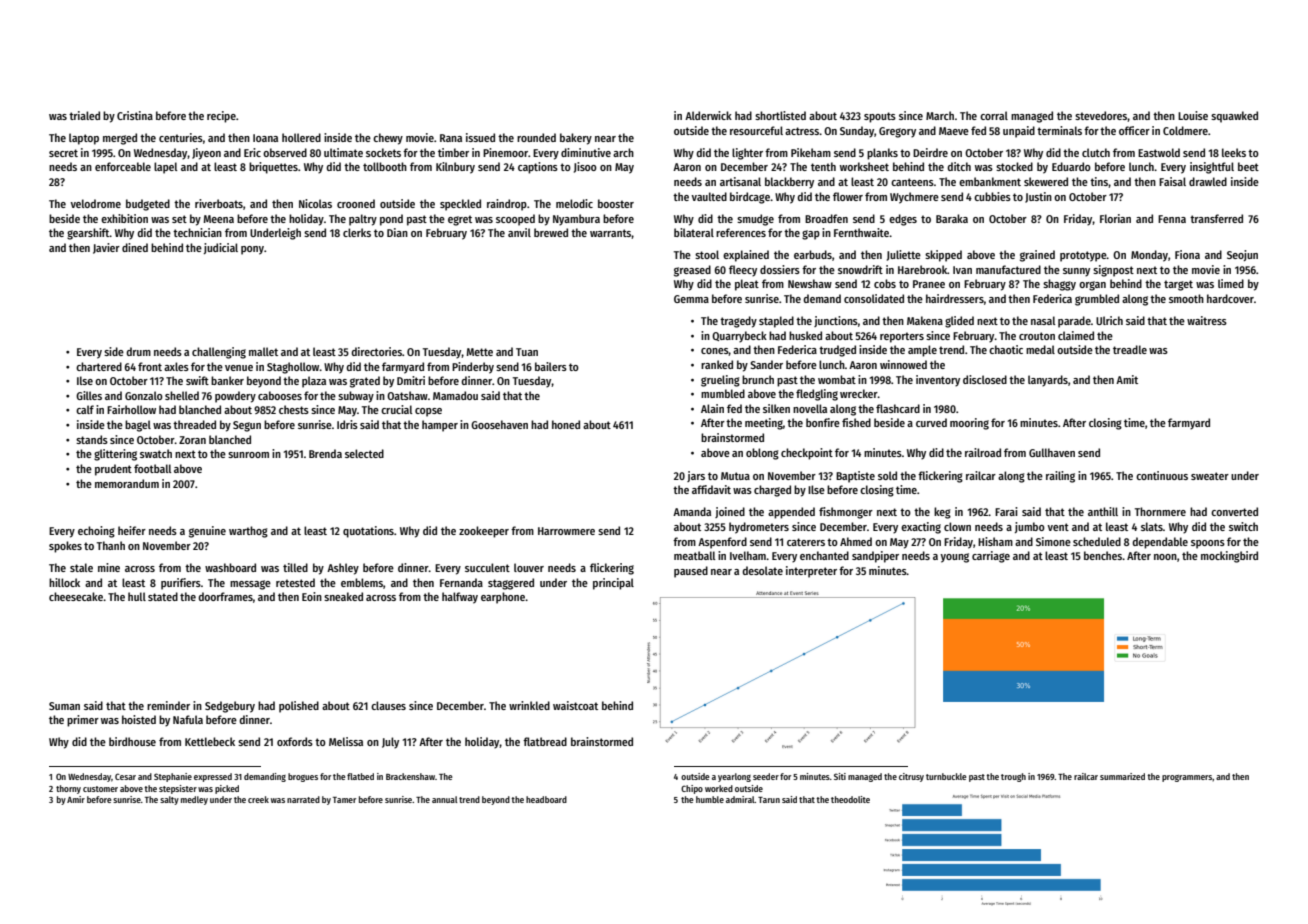 The width and height of the document is (1308, 924). I want to click on Alderwick, so click(708, 115).
